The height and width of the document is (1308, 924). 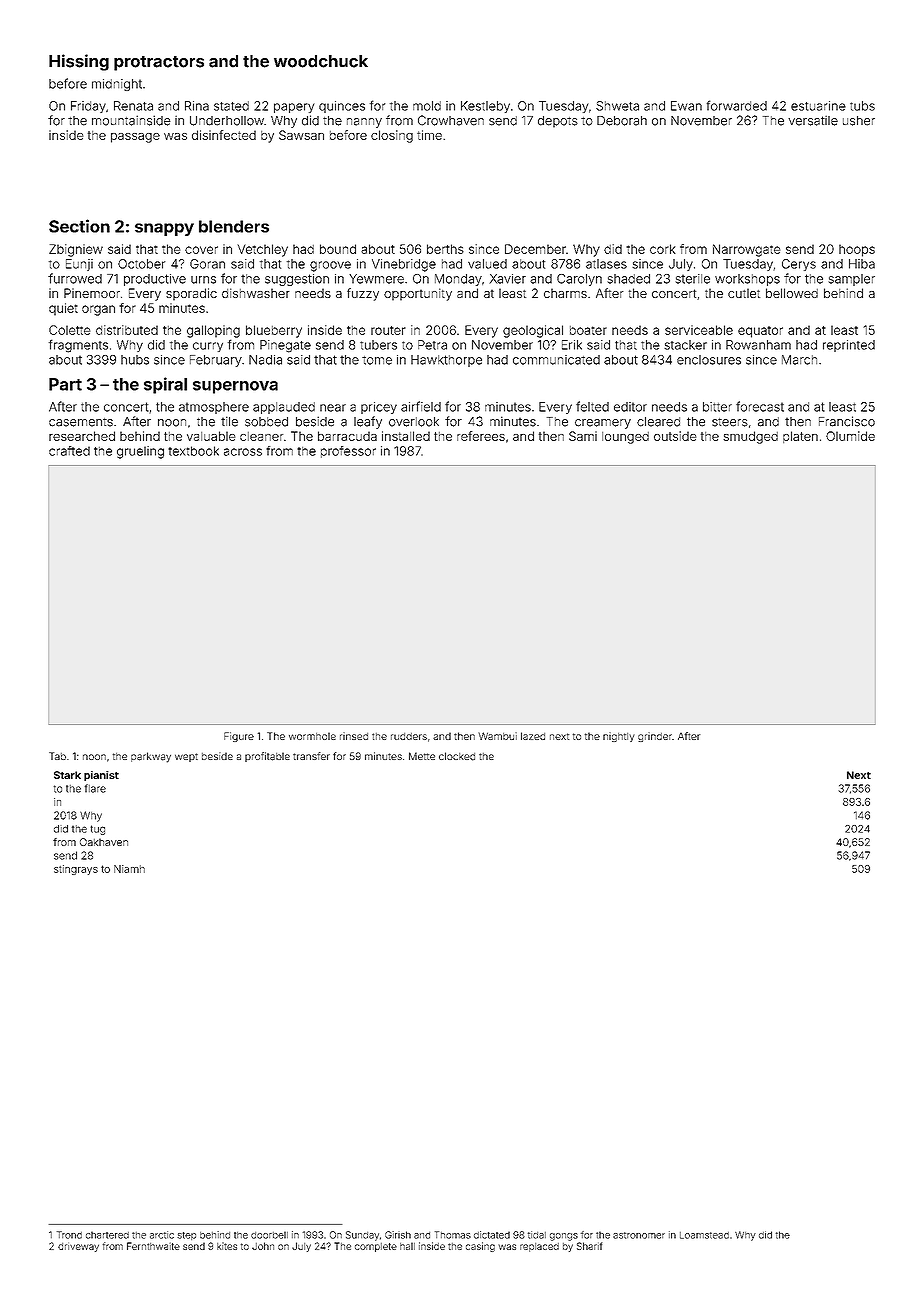 I want to click on Ewan, so click(x=686, y=106).
